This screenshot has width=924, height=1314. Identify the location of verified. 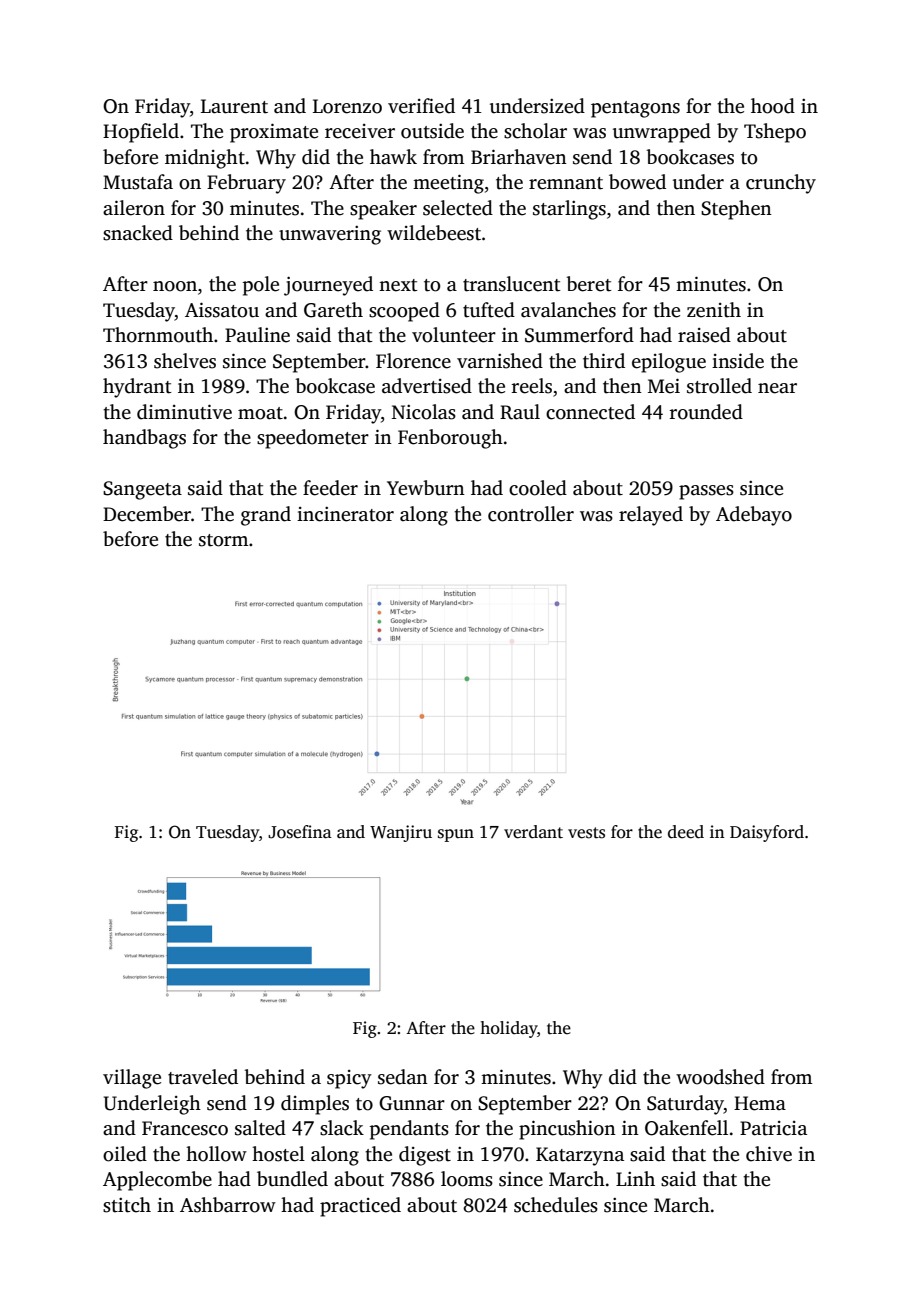
(421, 106).
